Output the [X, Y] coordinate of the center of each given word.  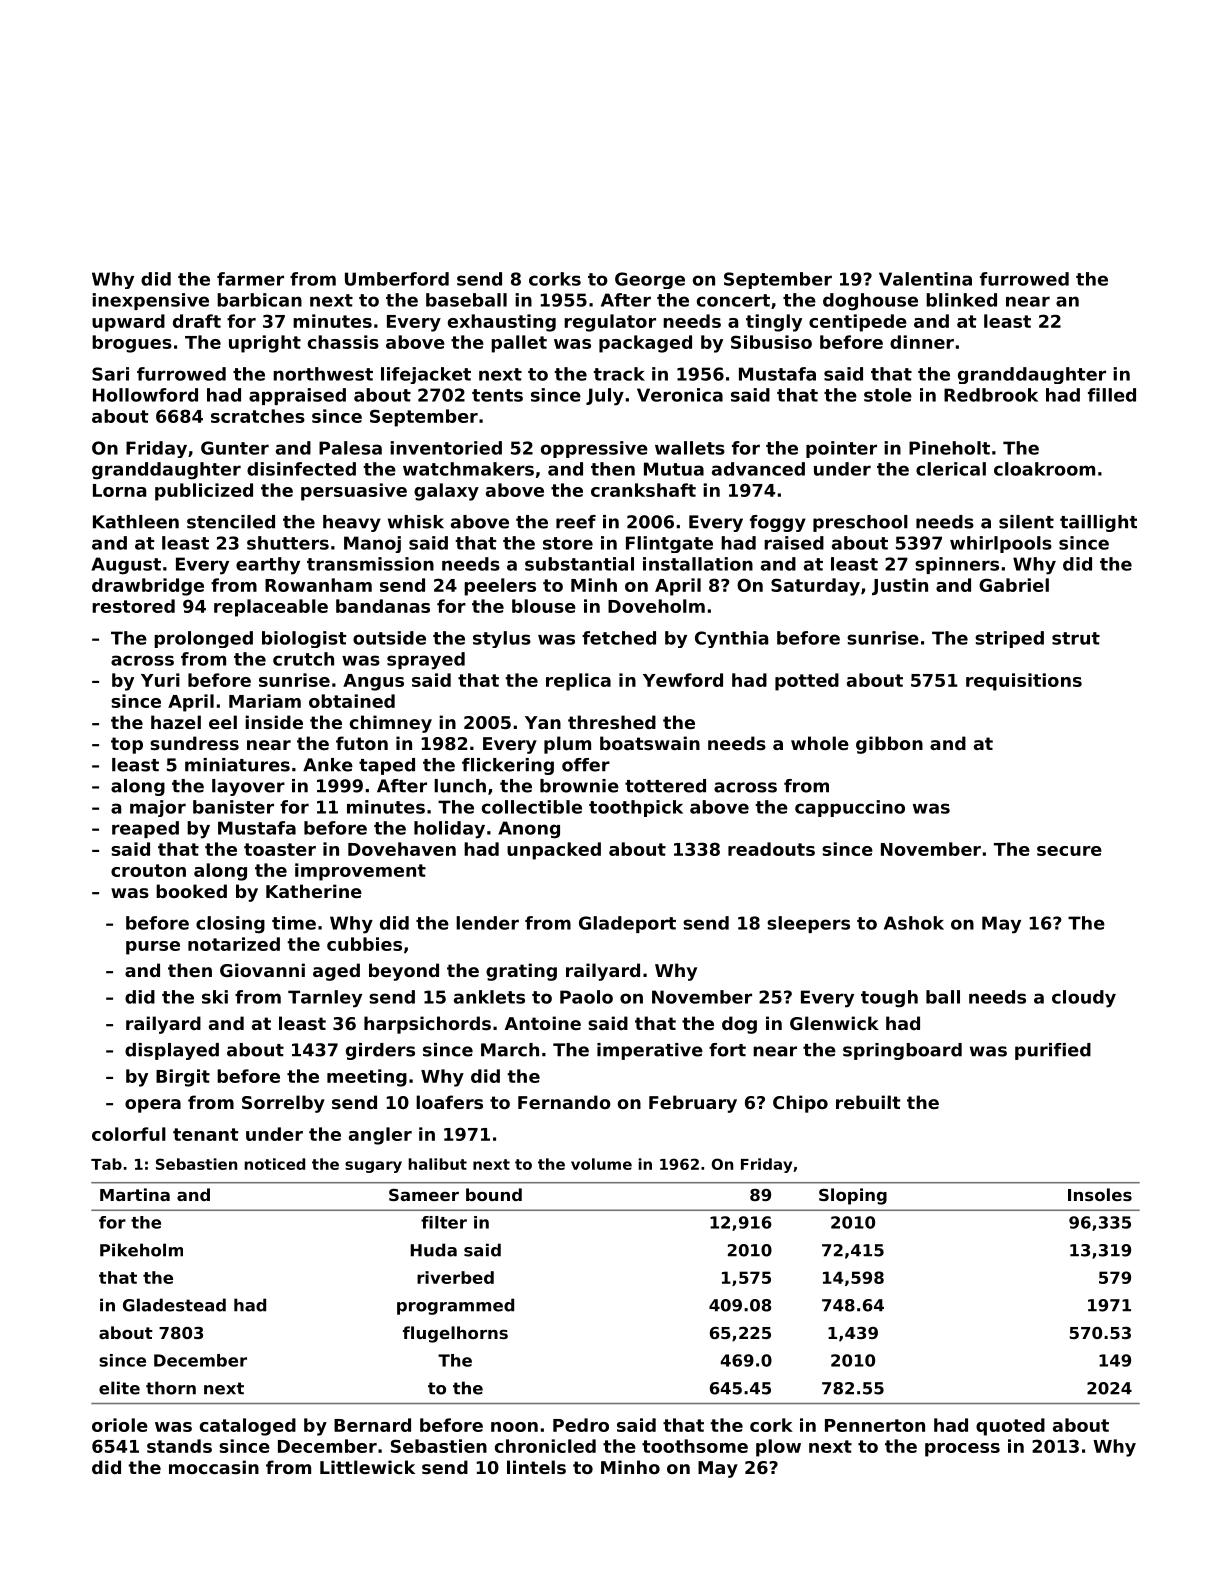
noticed [274, 1164]
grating [521, 972]
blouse [544, 606]
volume [601, 1164]
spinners [957, 565]
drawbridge [148, 587]
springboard [902, 1051]
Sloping [853, 1196]
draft [197, 321]
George [650, 280]
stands [179, 1446]
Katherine [314, 891]
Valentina [925, 279]
